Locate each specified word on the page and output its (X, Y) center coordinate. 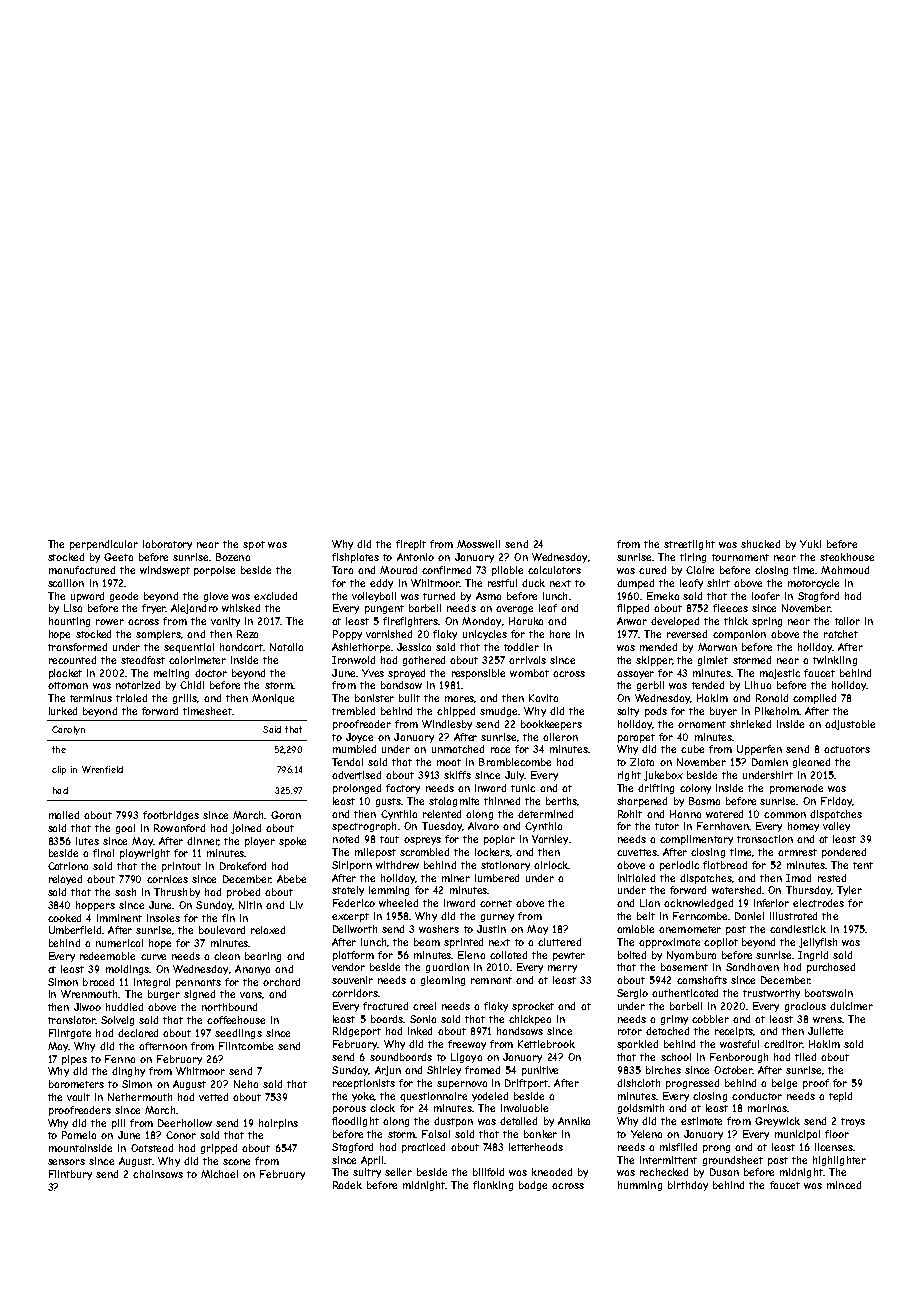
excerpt (350, 917)
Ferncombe (701, 916)
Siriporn (352, 866)
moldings (127, 970)
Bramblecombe (515, 762)
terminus (91, 698)
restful (502, 583)
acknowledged (698, 904)
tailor (847, 621)
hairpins (278, 1124)
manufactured (82, 570)
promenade (796, 789)
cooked (64, 918)
